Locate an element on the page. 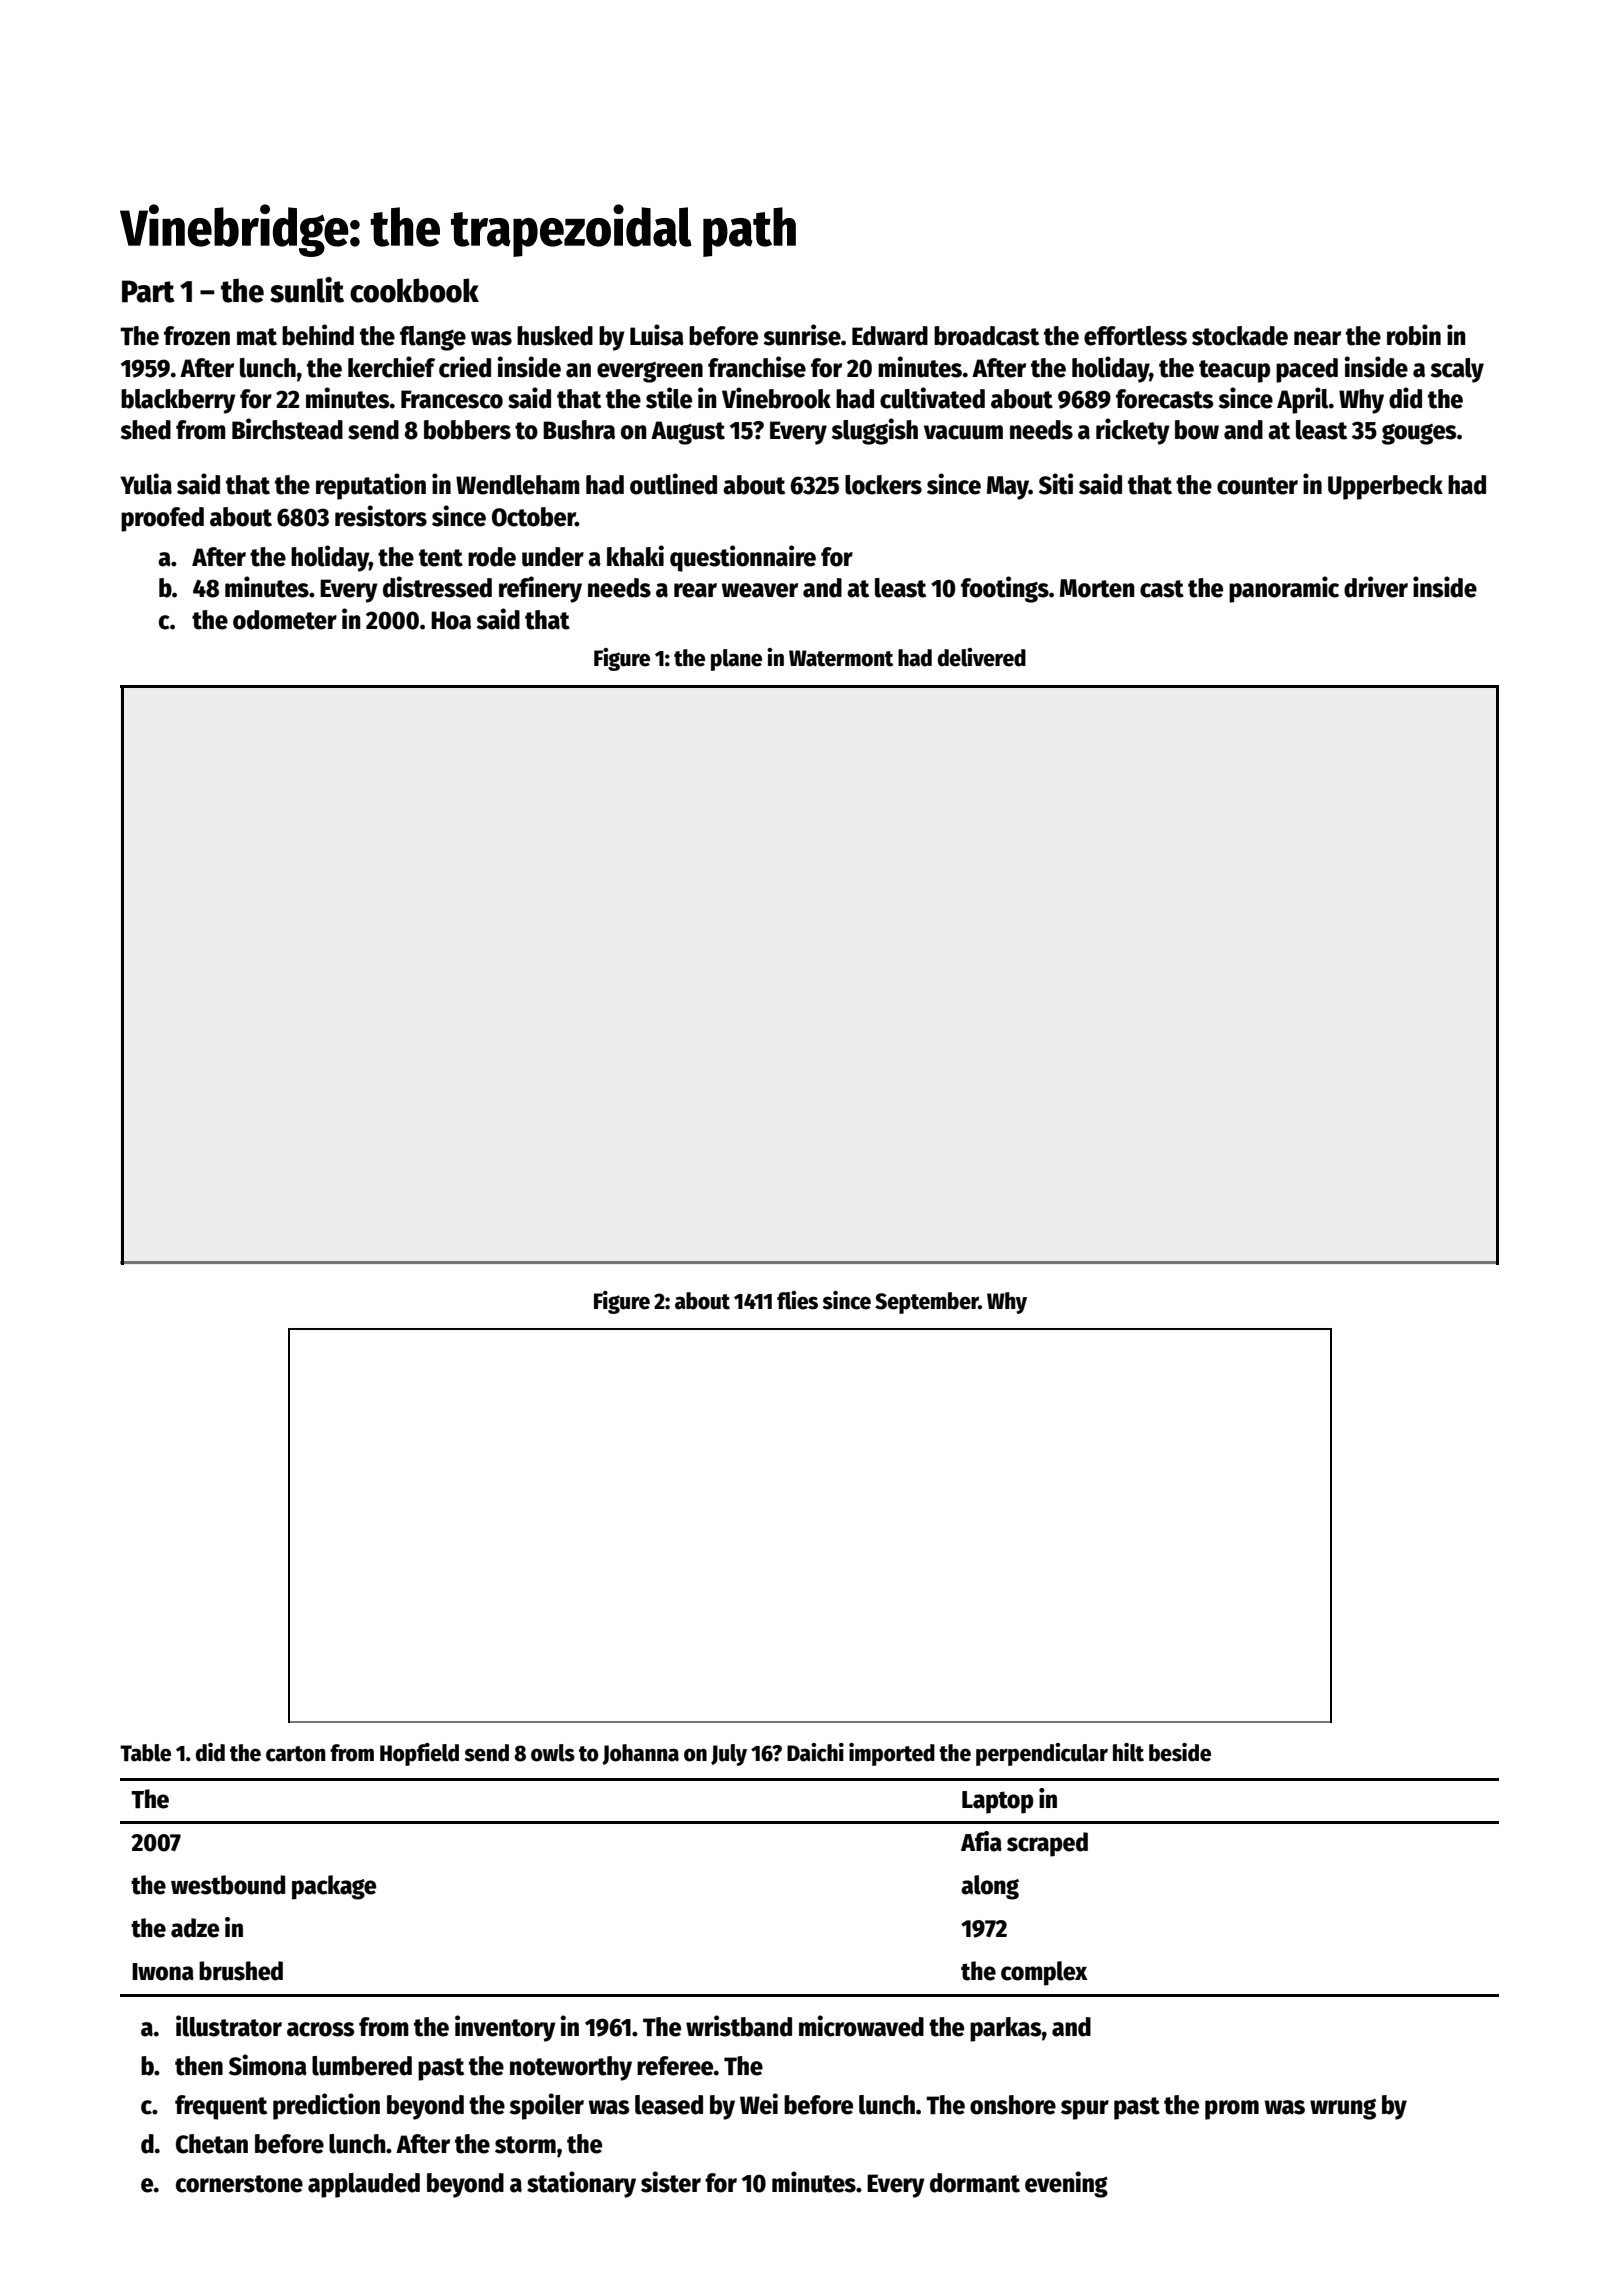  Wei is located at coordinates (759, 2104).
